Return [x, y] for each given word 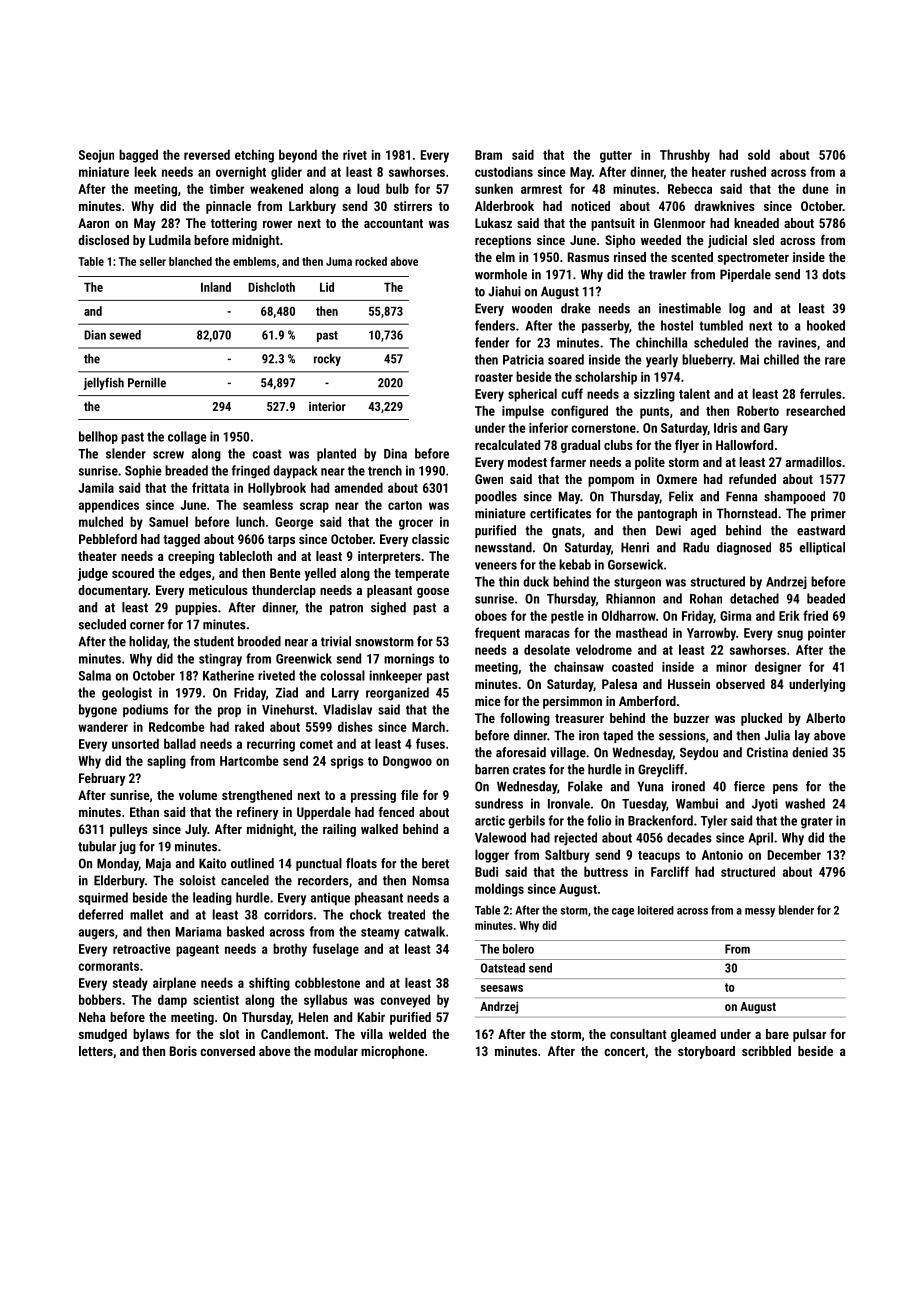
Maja [158, 864]
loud [368, 188]
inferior [548, 427]
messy [760, 912]
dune [815, 188]
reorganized [397, 694]
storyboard [706, 1052]
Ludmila [170, 240]
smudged [103, 1035]
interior [327, 406]
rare [835, 361]
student [214, 641]
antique [330, 898]
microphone [392, 1052]
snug [790, 635]
